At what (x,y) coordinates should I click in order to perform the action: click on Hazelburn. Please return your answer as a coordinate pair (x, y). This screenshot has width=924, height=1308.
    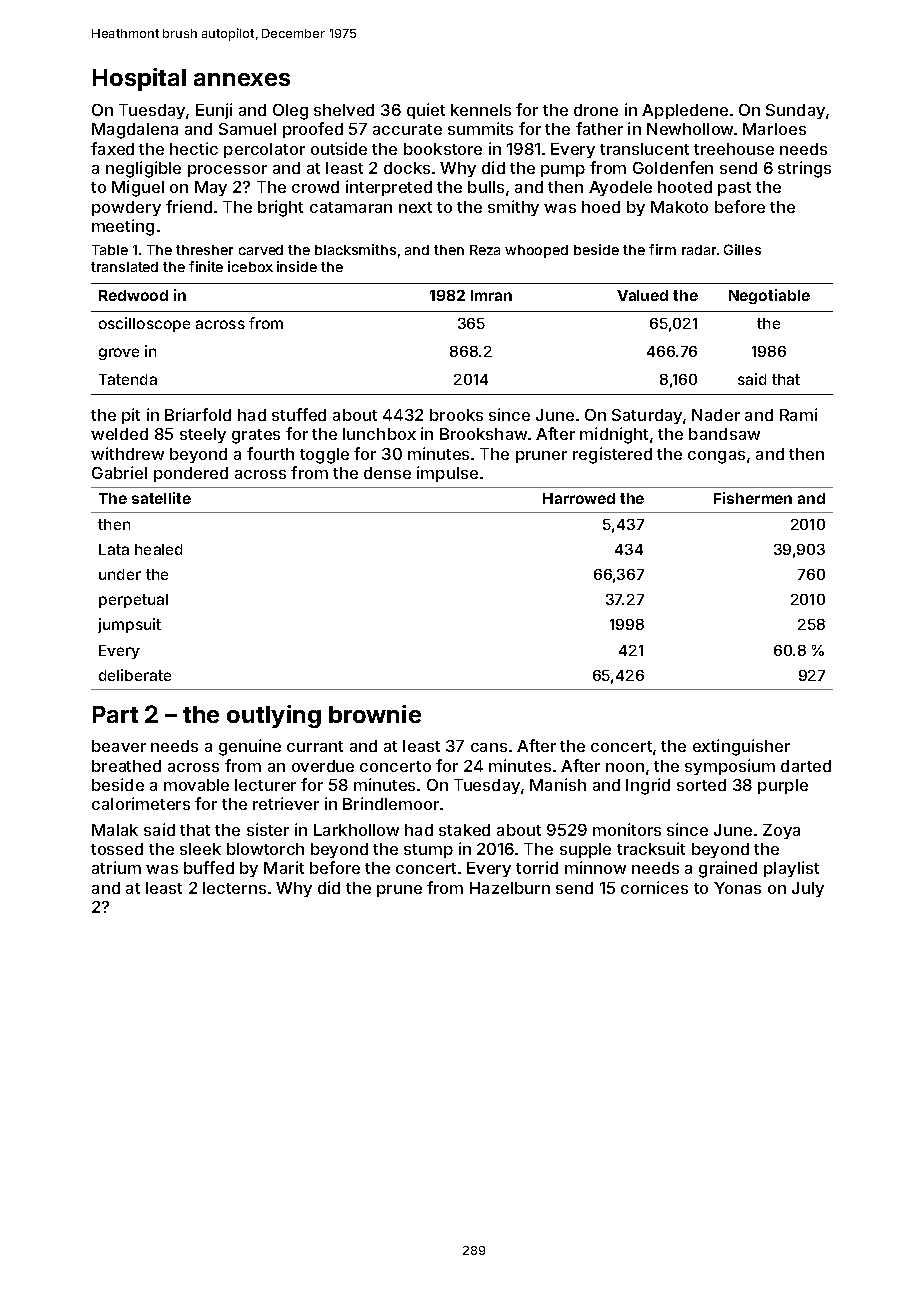
    Looking at the image, I should click on (510, 888).
